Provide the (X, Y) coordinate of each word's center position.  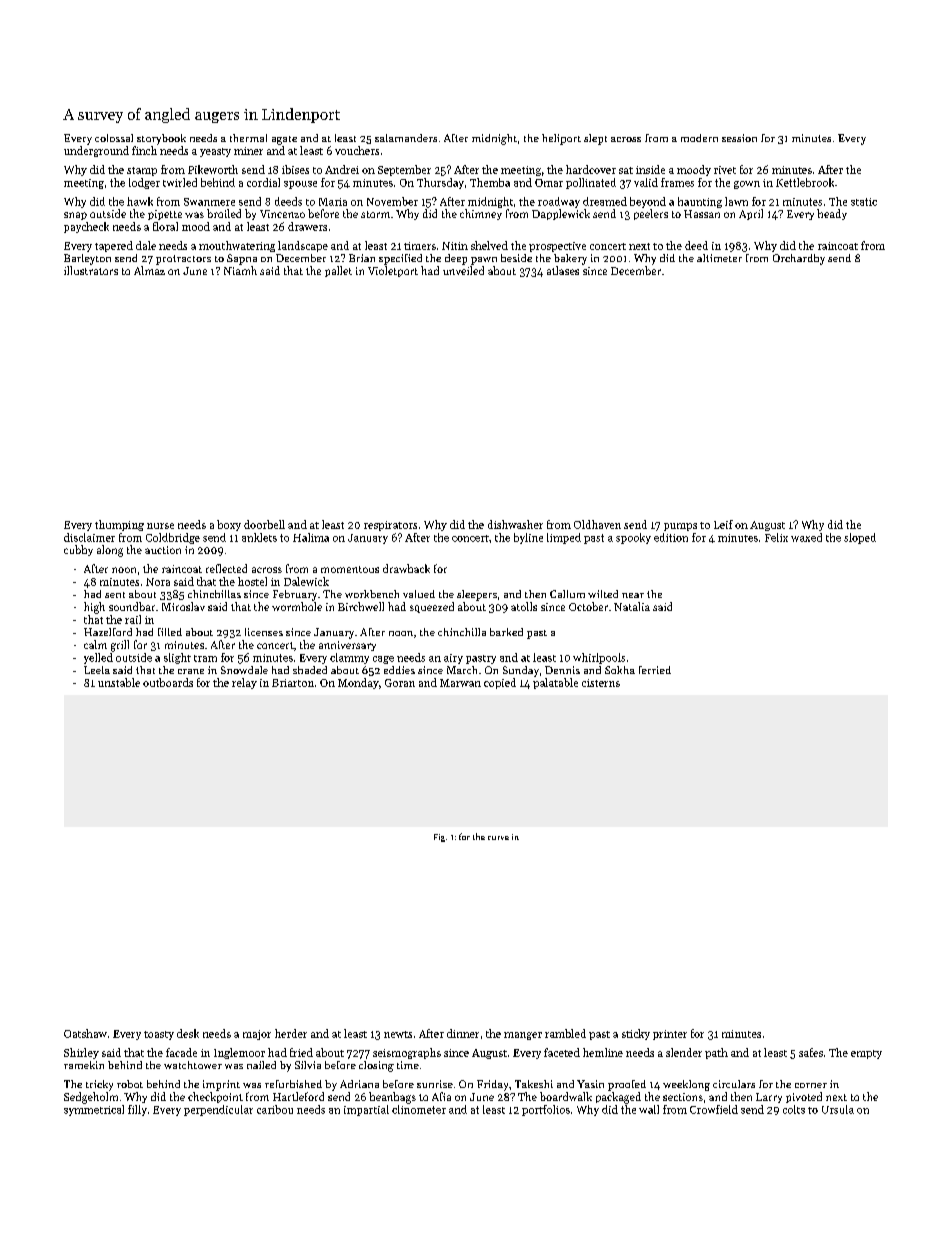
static (864, 202)
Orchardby (799, 259)
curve (498, 838)
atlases (563, 270)
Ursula (838, 1109)
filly (137, 1110)
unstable (119, 682)
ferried (655, 670)
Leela (97, 670)
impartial (366, 1110)
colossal (114, 138)
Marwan (460, 683)
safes (811, 1052)
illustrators (91, 270)
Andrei (342, 169)
